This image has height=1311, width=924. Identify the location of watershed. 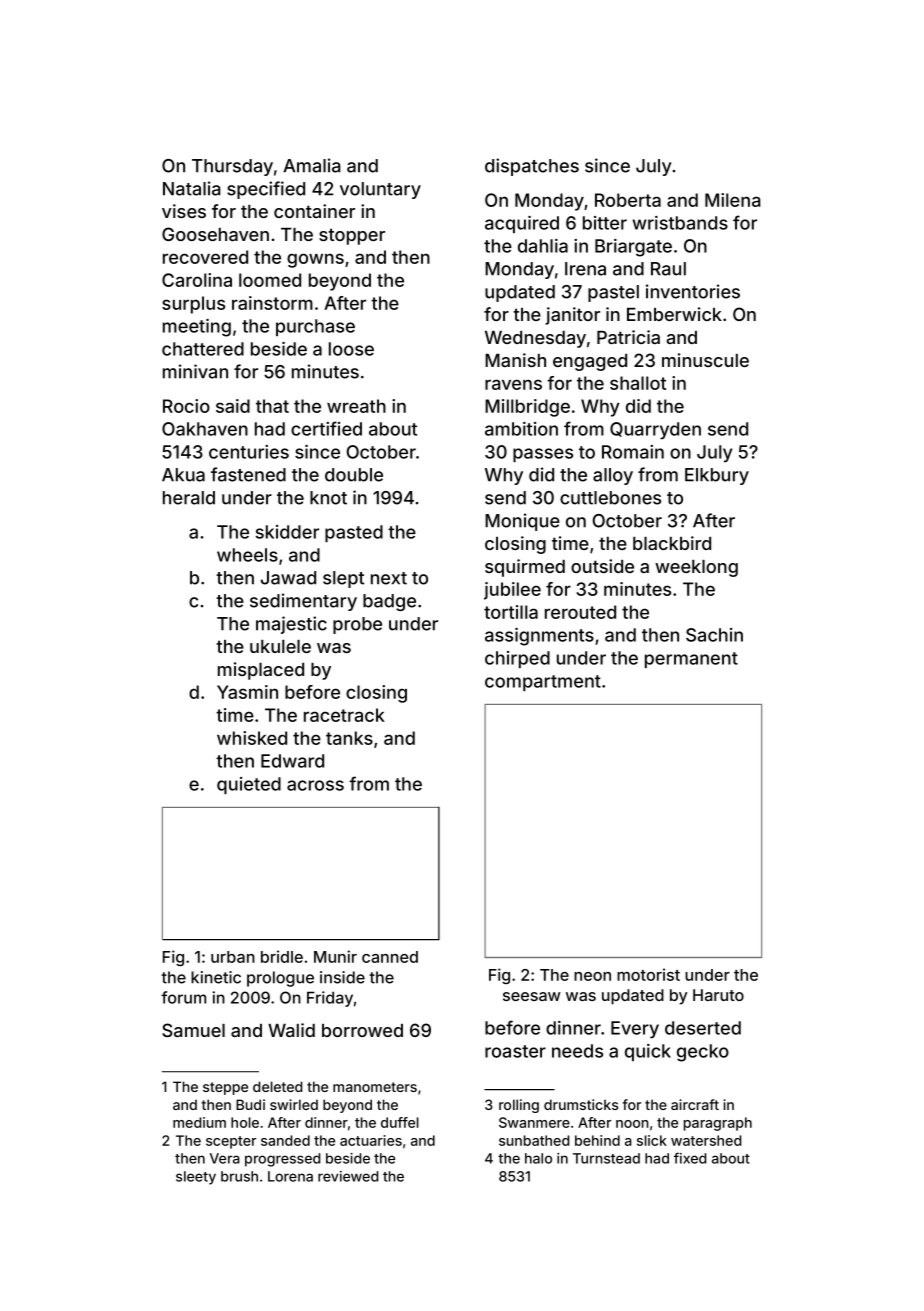
(706, 1140).
